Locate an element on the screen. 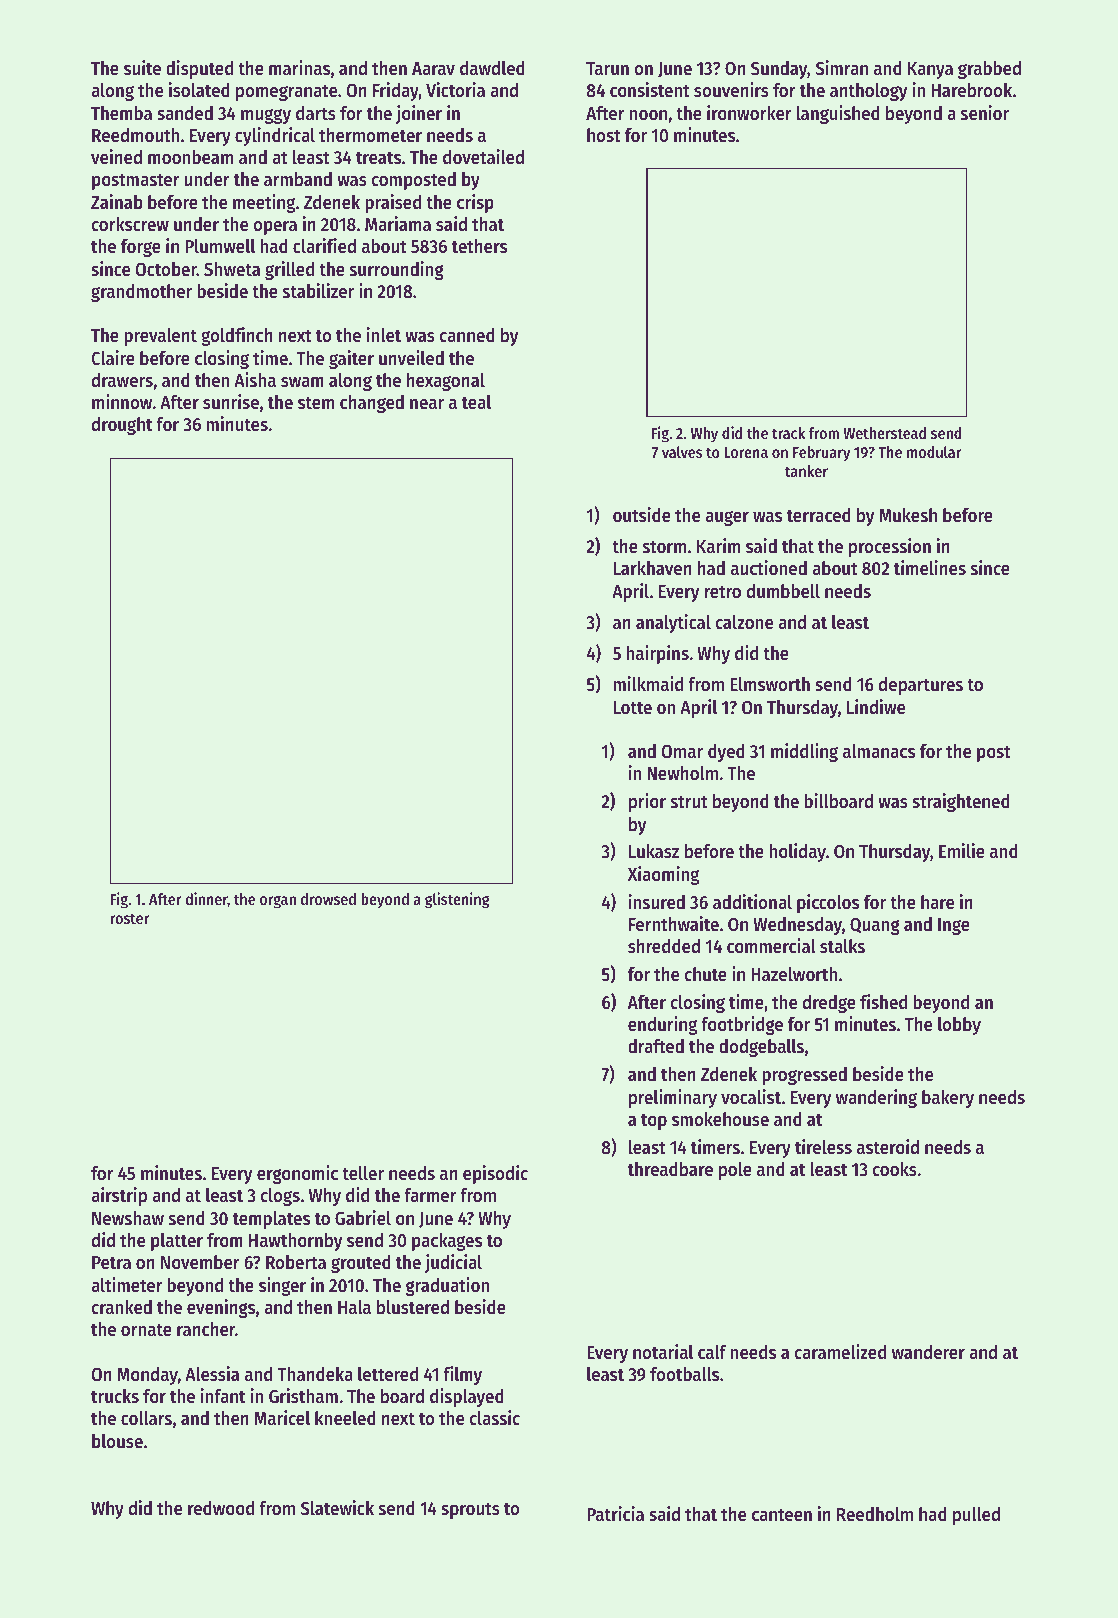 The width and height of the screenshot is (1118, 1618). marinas is located at coordinates (299, 67).
